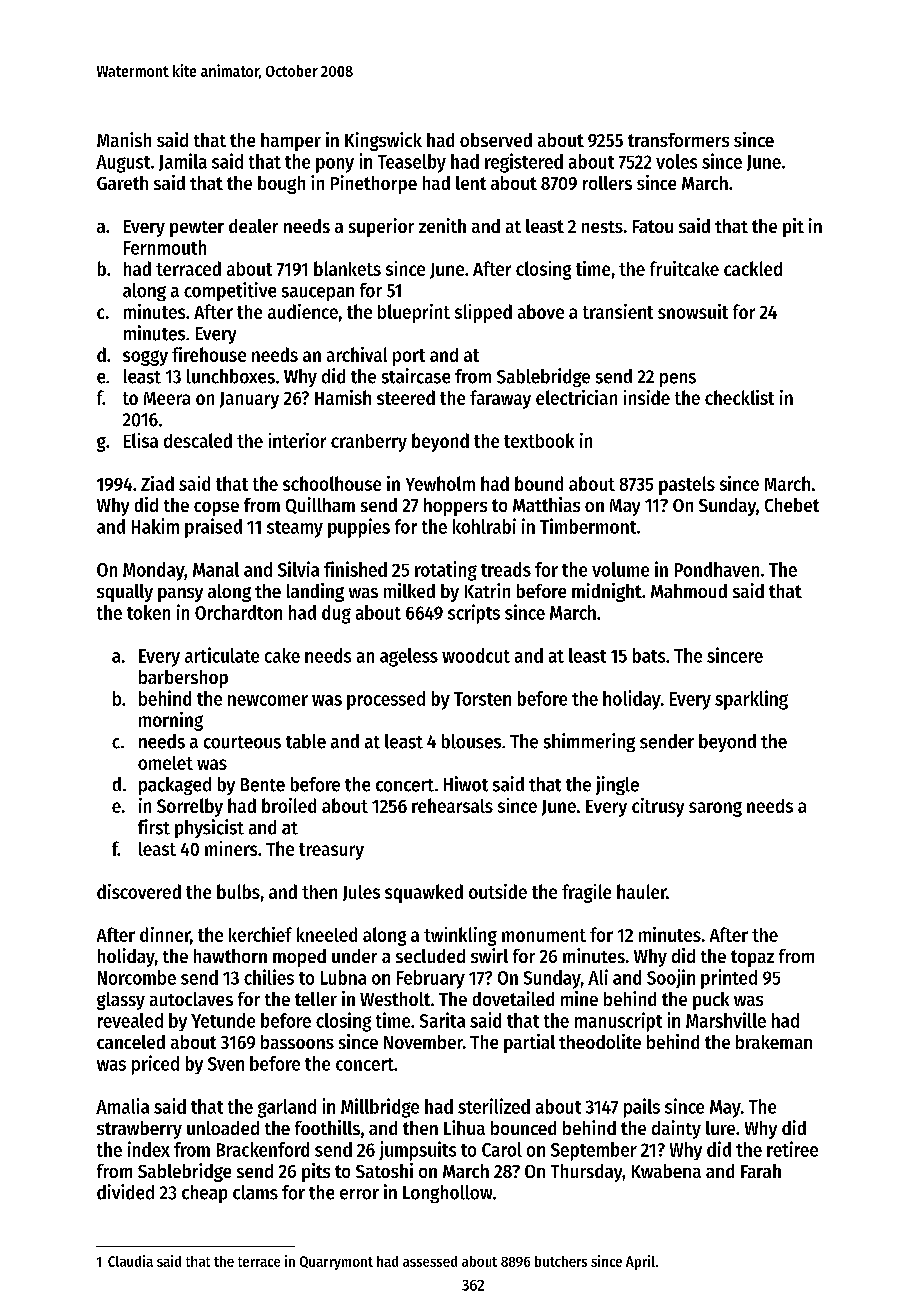  What do you see at coordinates (751, 700) in the page?
I see `sparkling` at bounding box center [751, 700].
